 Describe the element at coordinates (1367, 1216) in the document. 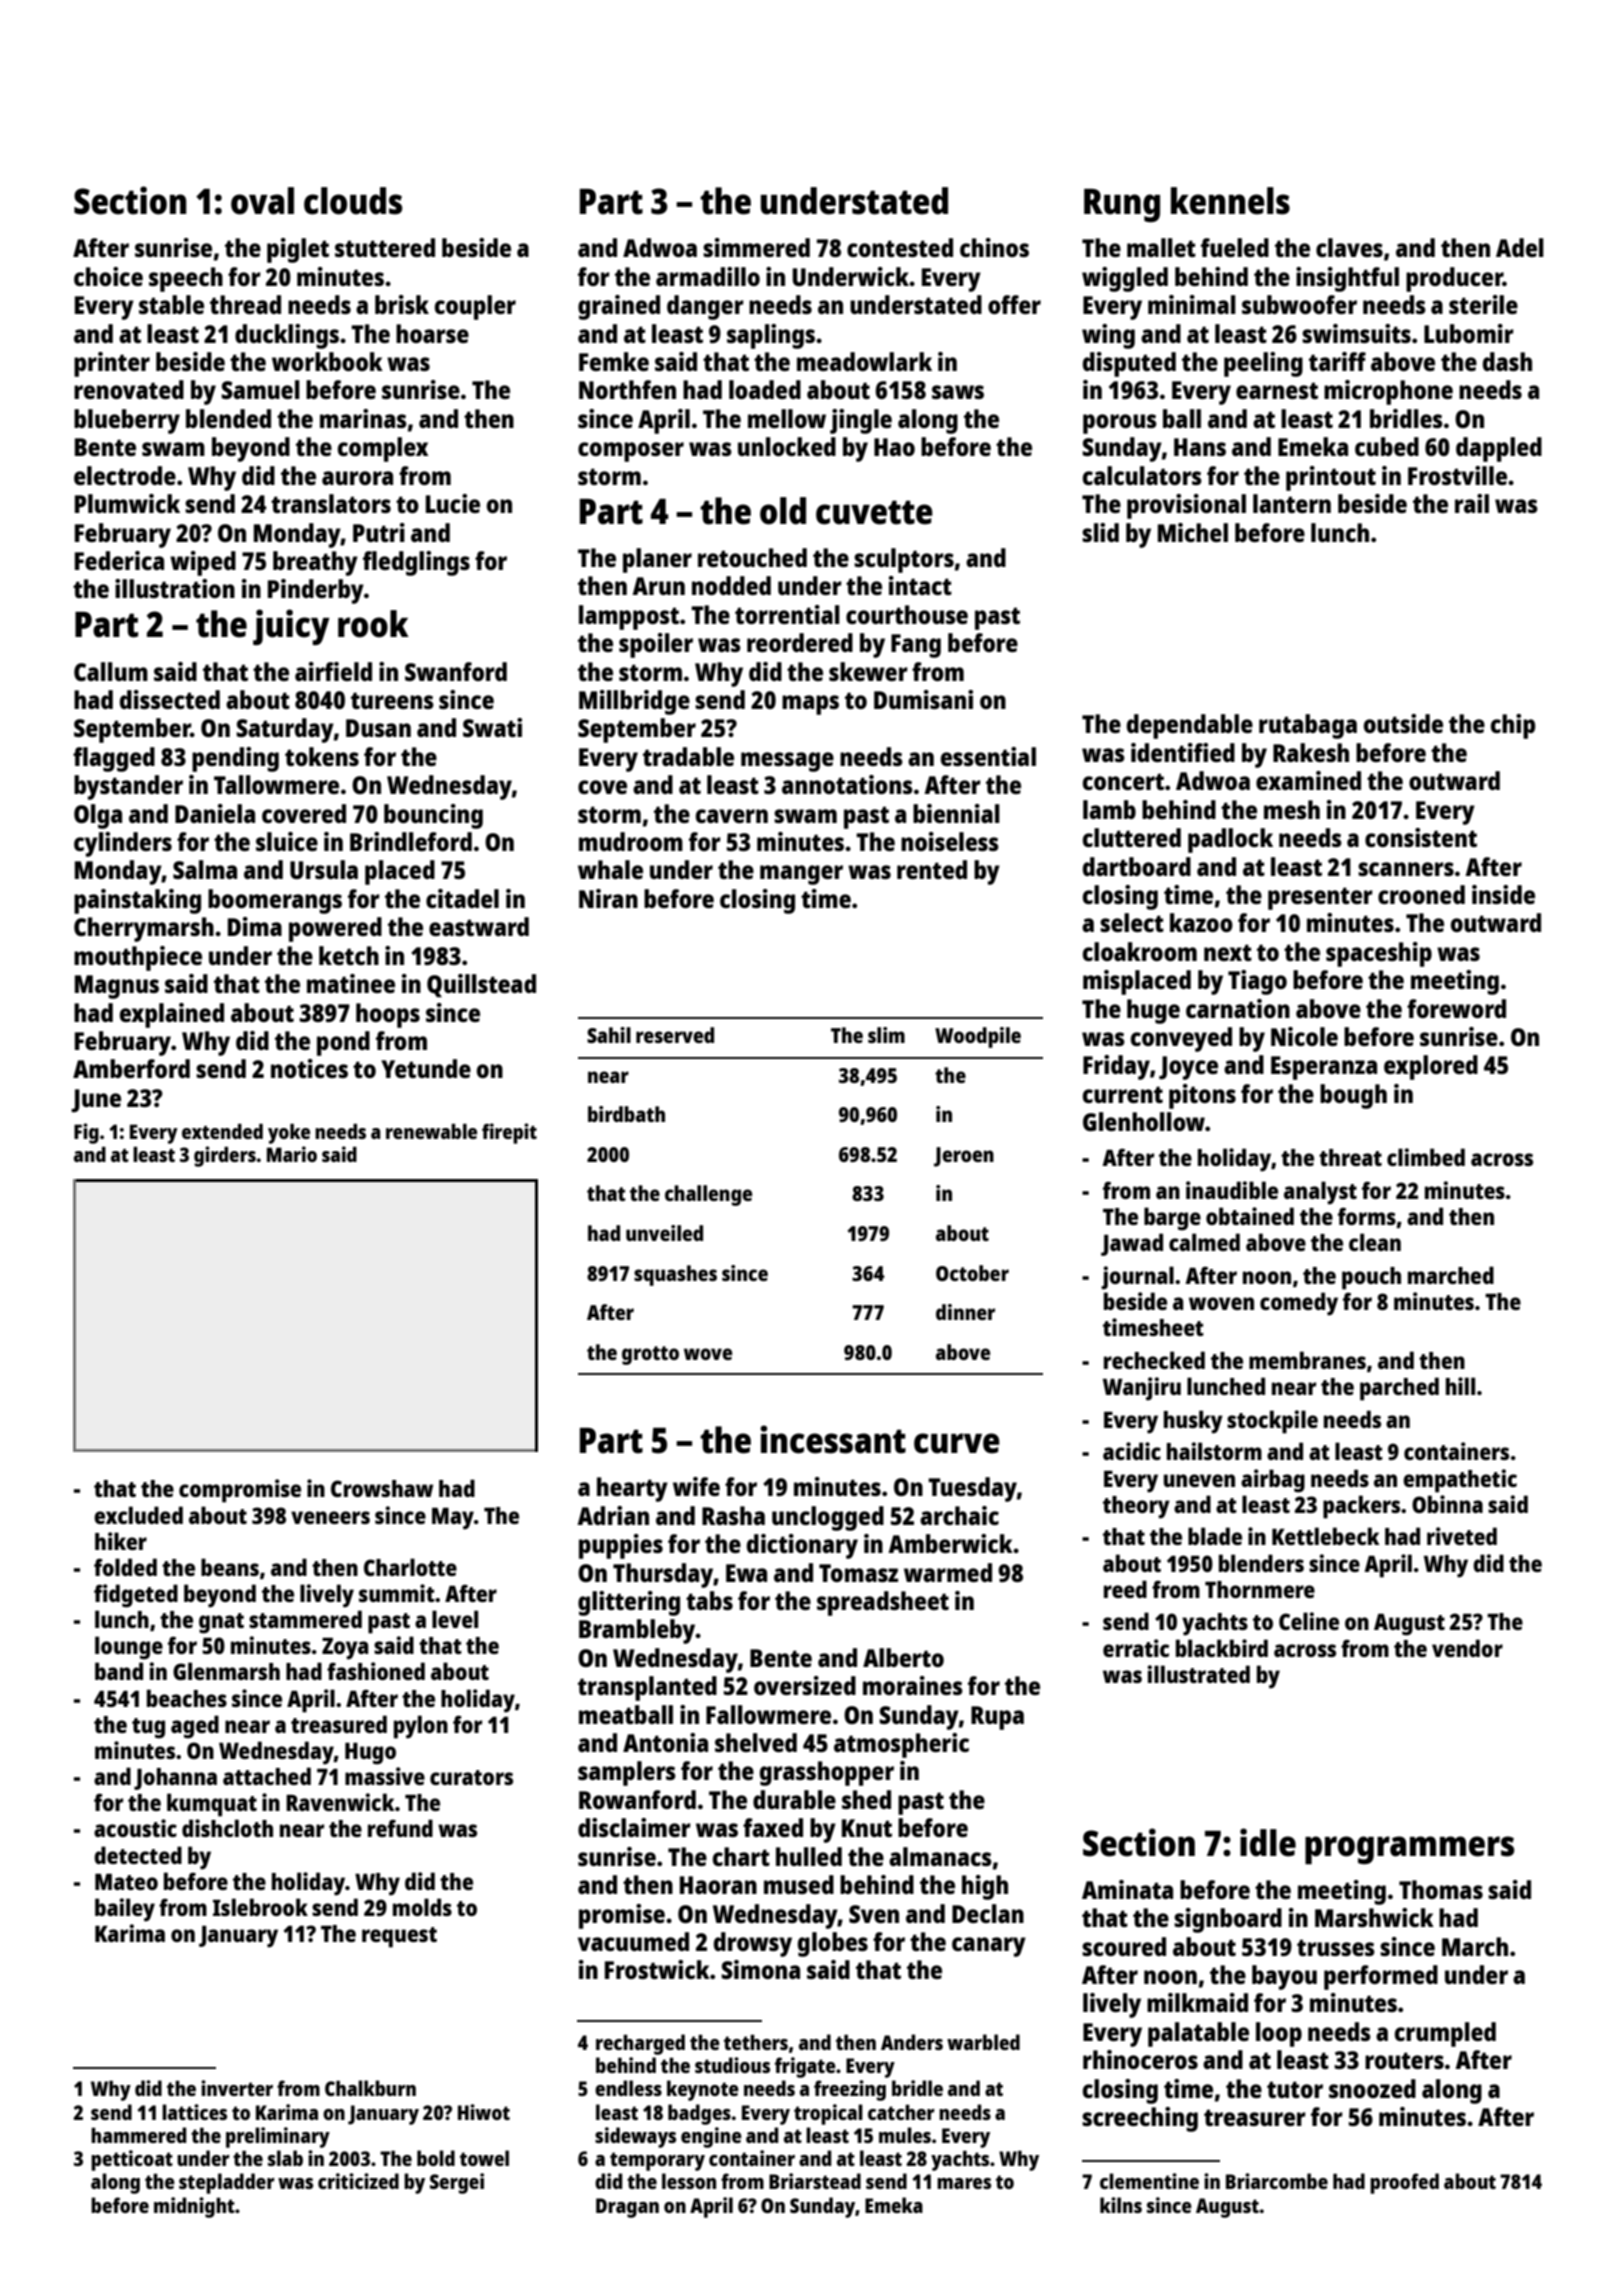

I see `forms` at that location.
